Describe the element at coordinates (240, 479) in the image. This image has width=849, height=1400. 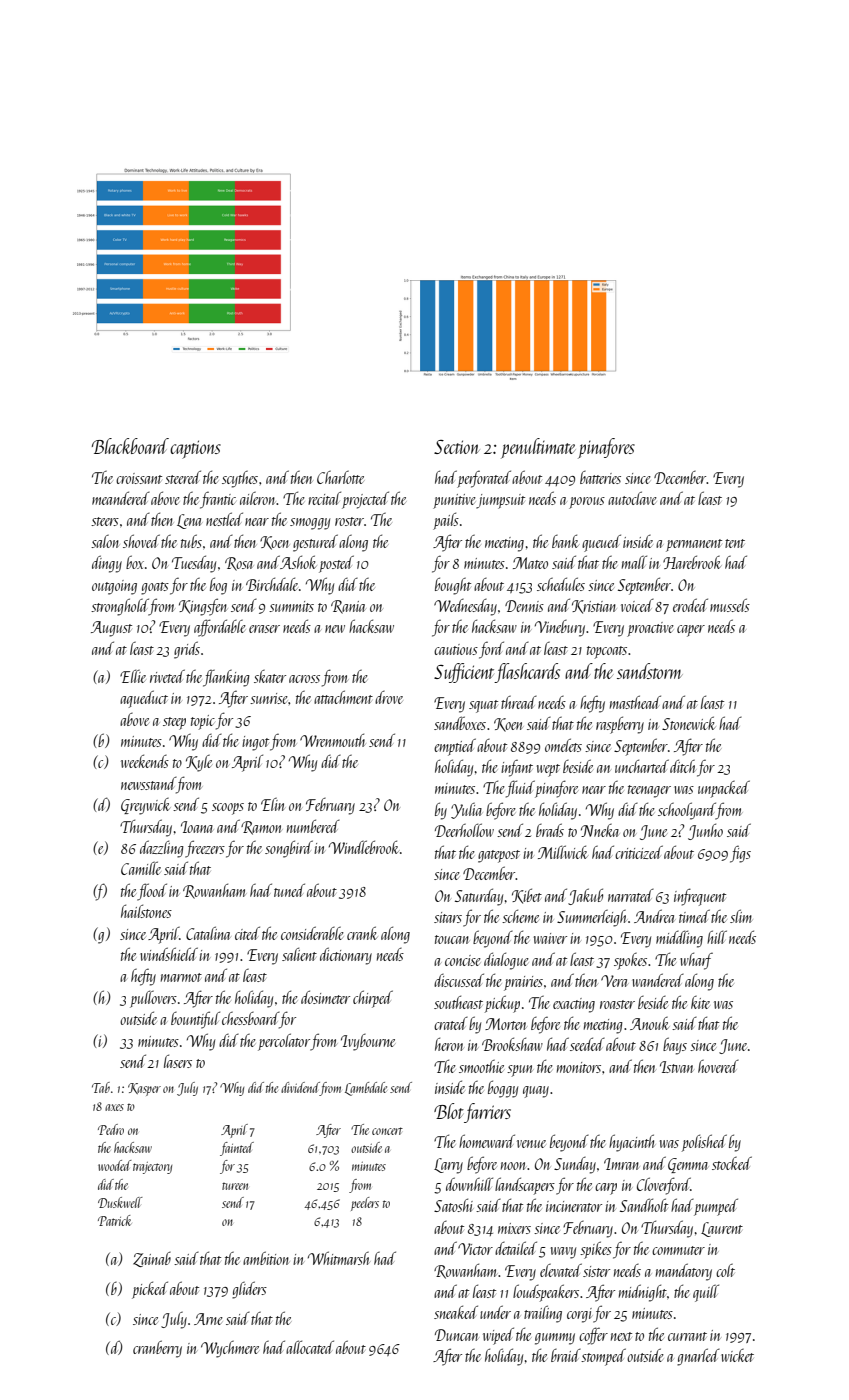
I see `scythes` at that location.
